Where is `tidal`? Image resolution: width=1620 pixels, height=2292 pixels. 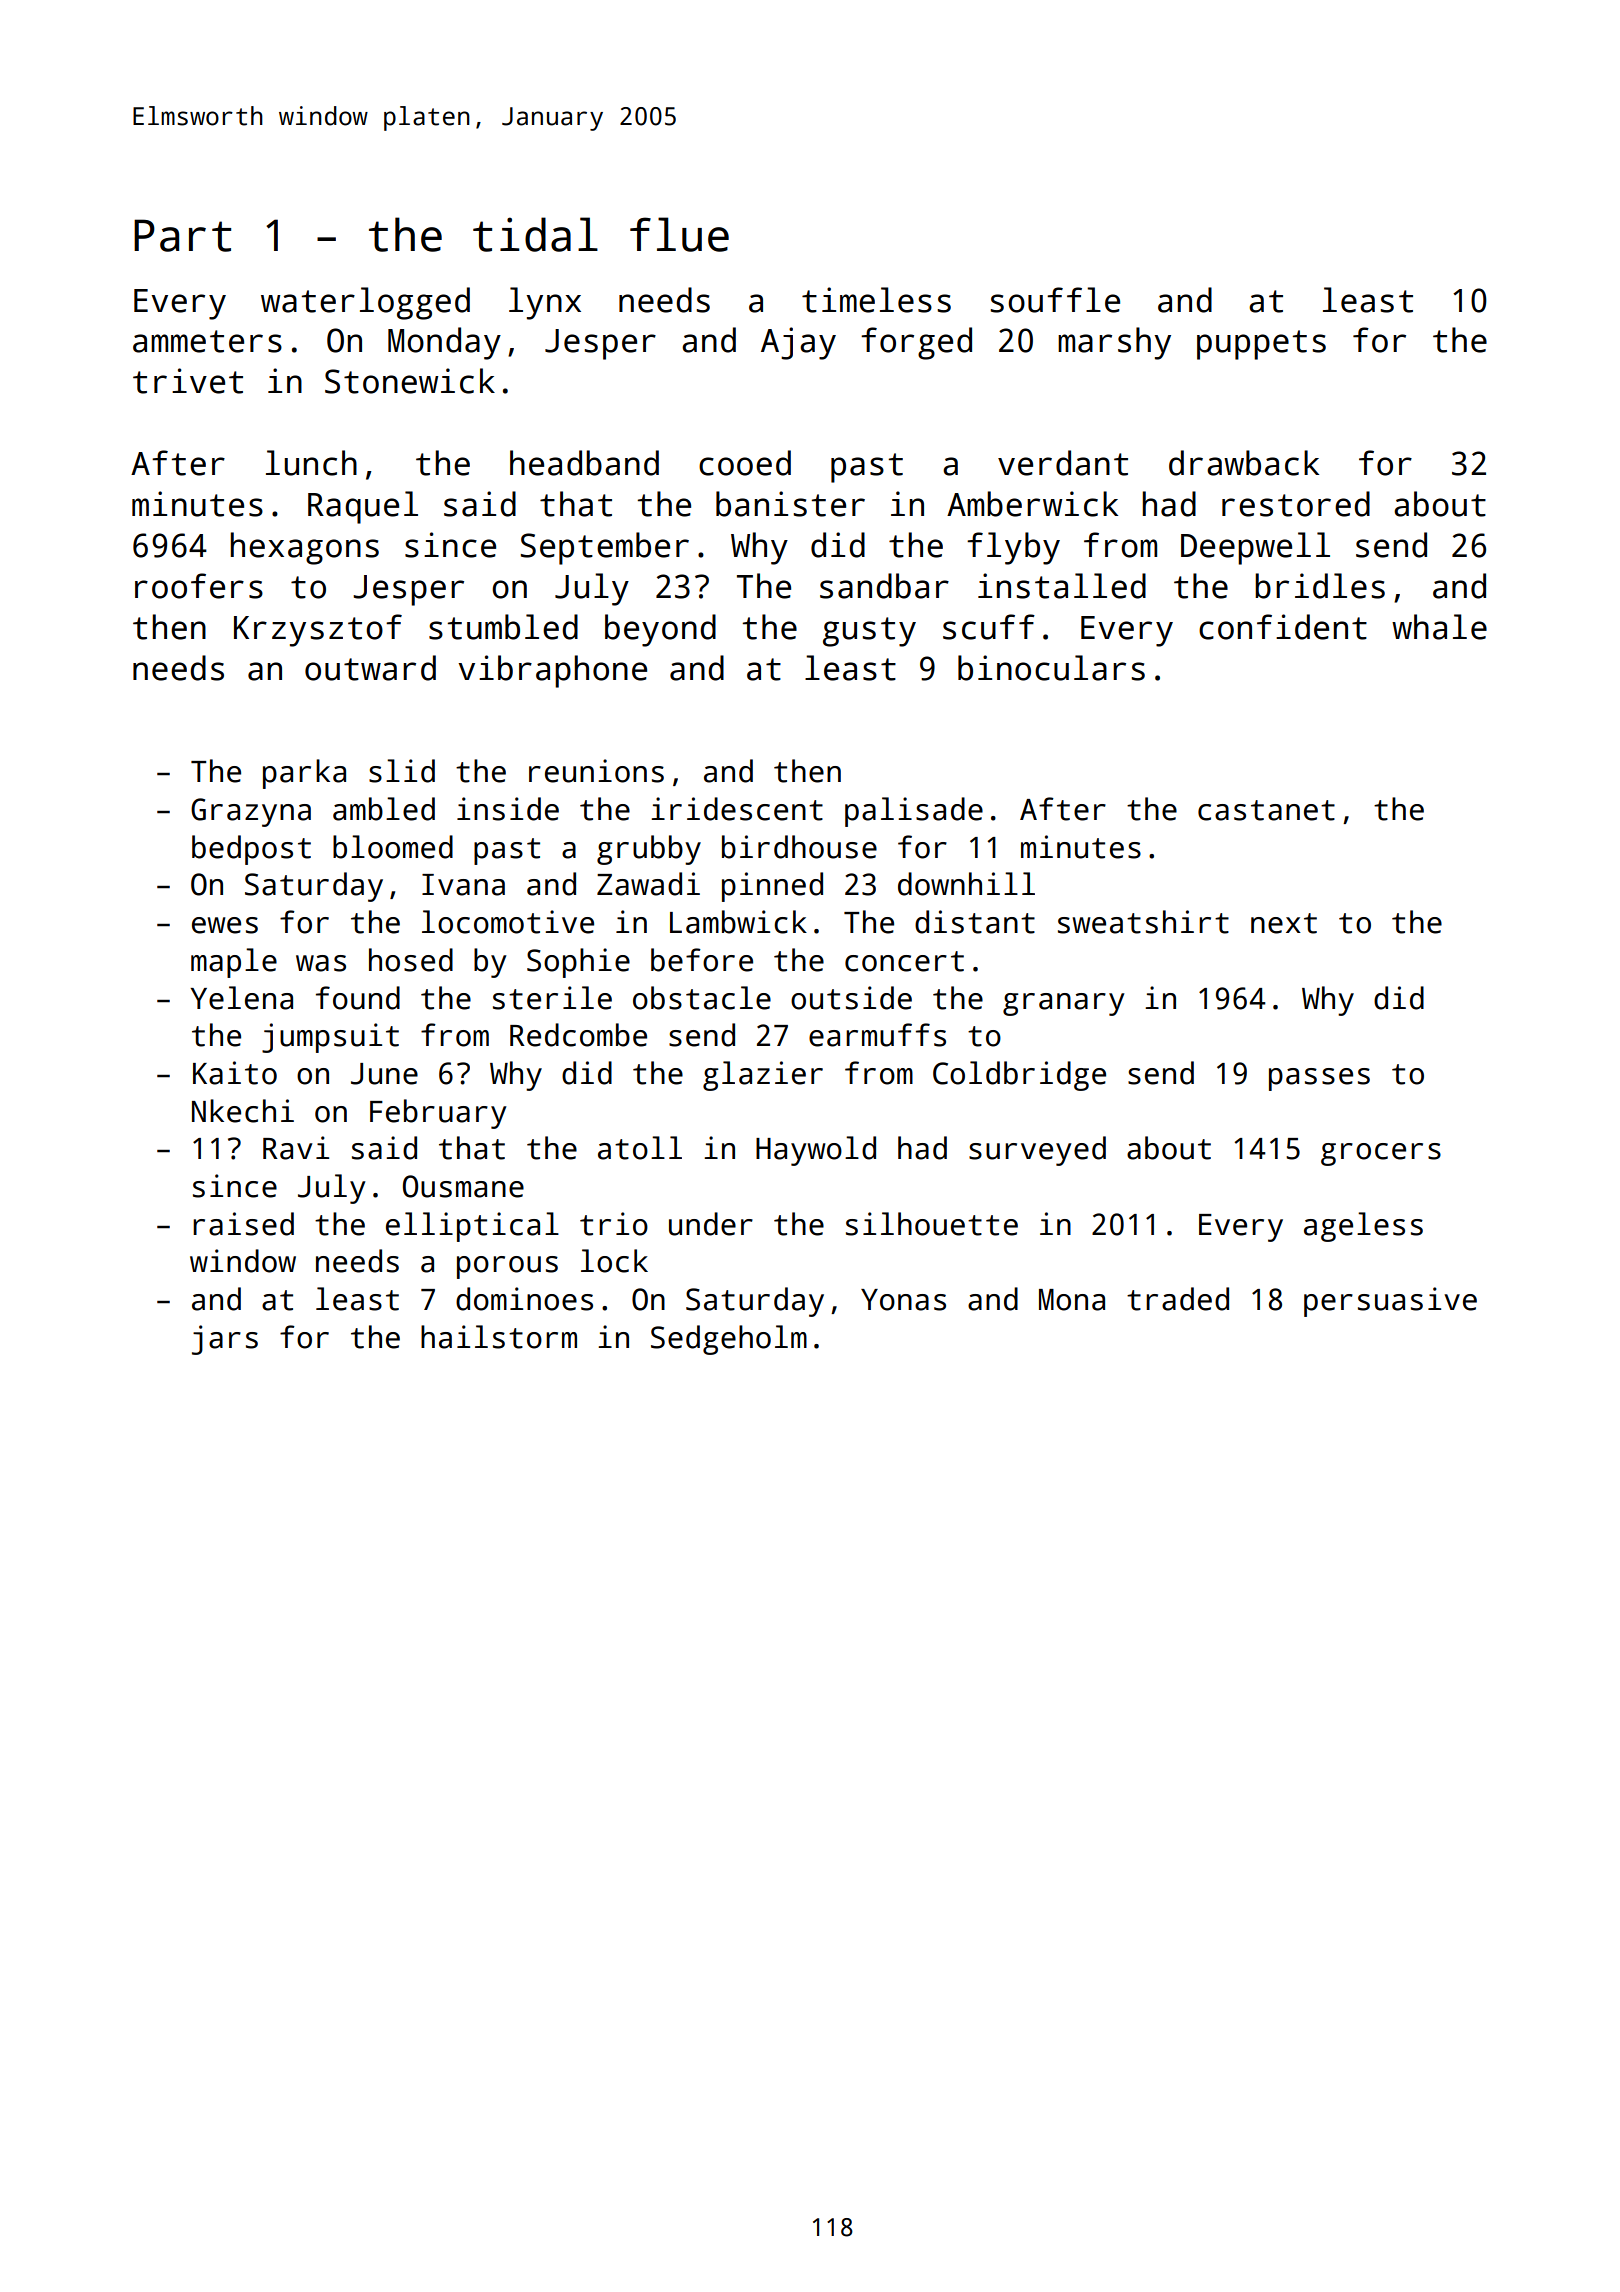 tidal is located at coordinates (535, 234).
